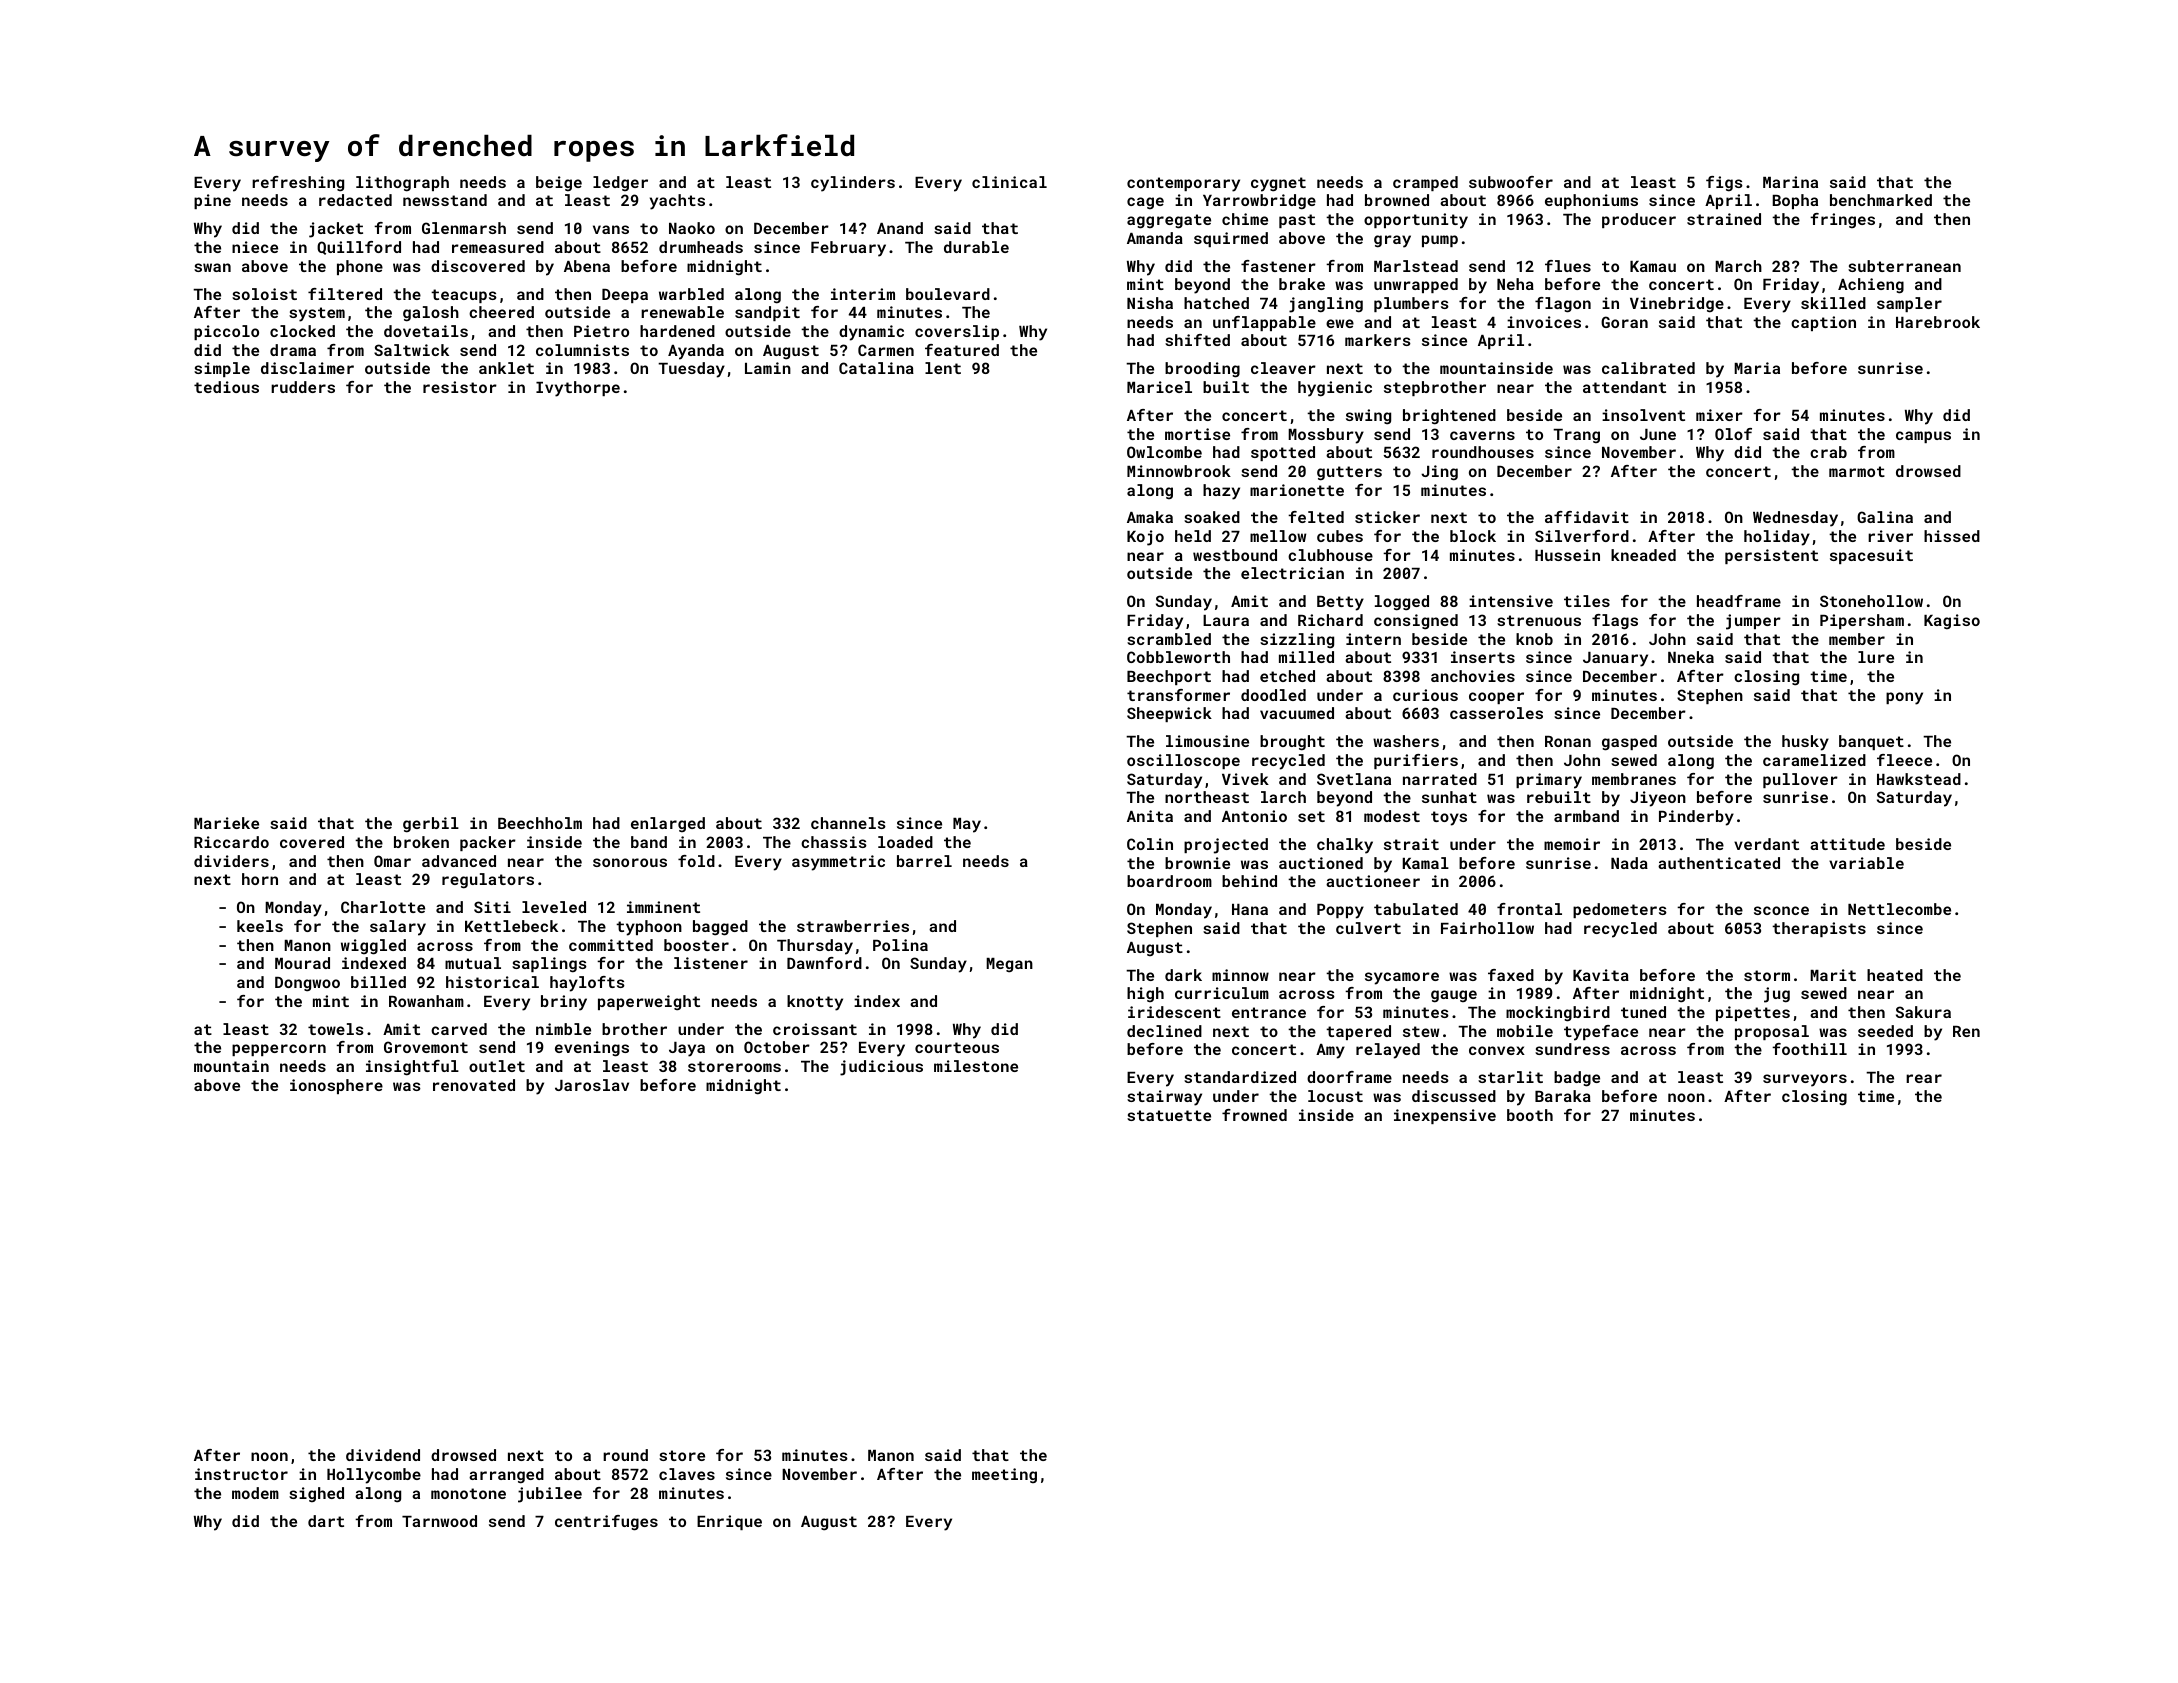  I want to click on subterranean, so click(1904, 266).
